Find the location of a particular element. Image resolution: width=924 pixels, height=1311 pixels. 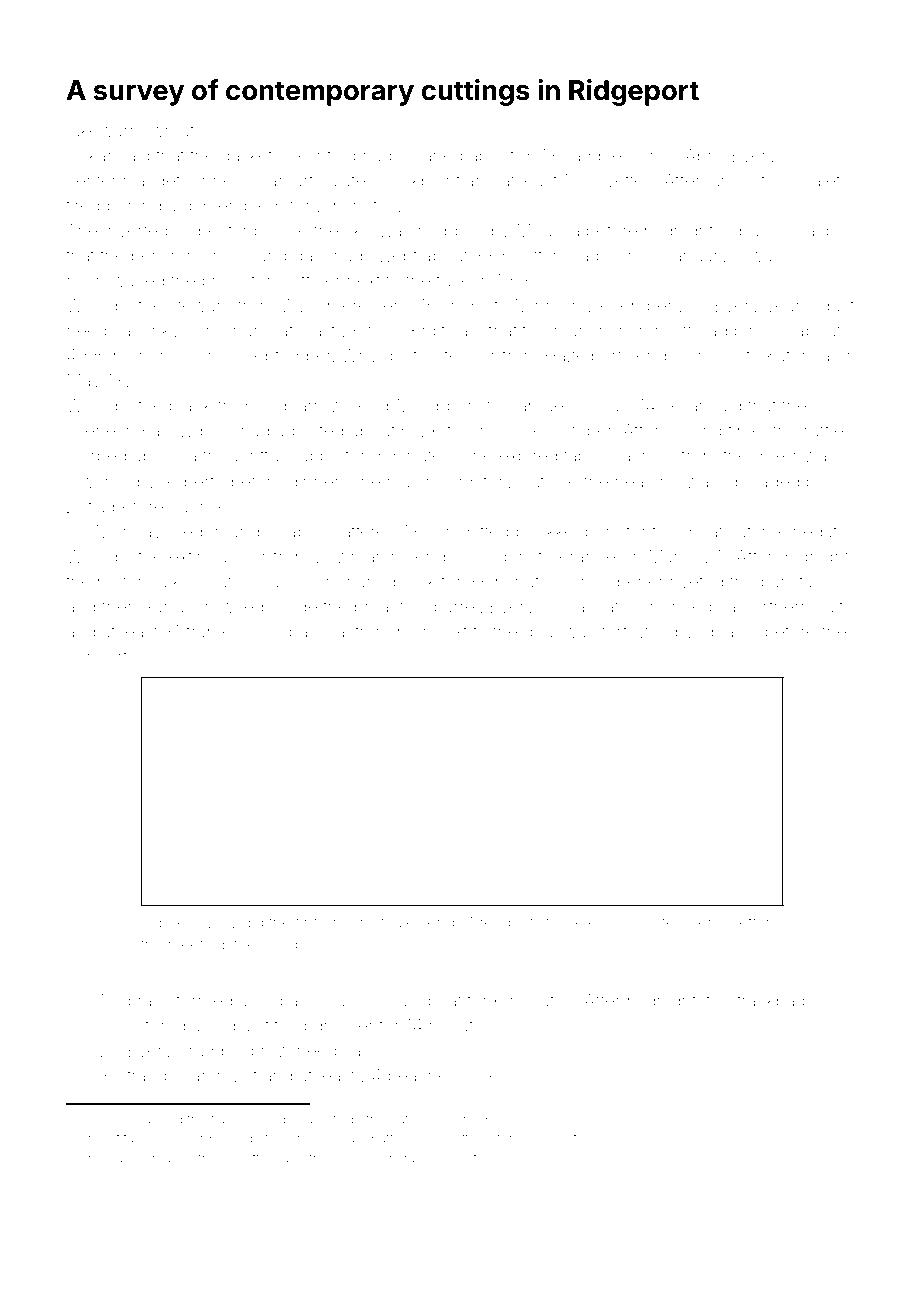

chives is located at coordinates (714, 355).
